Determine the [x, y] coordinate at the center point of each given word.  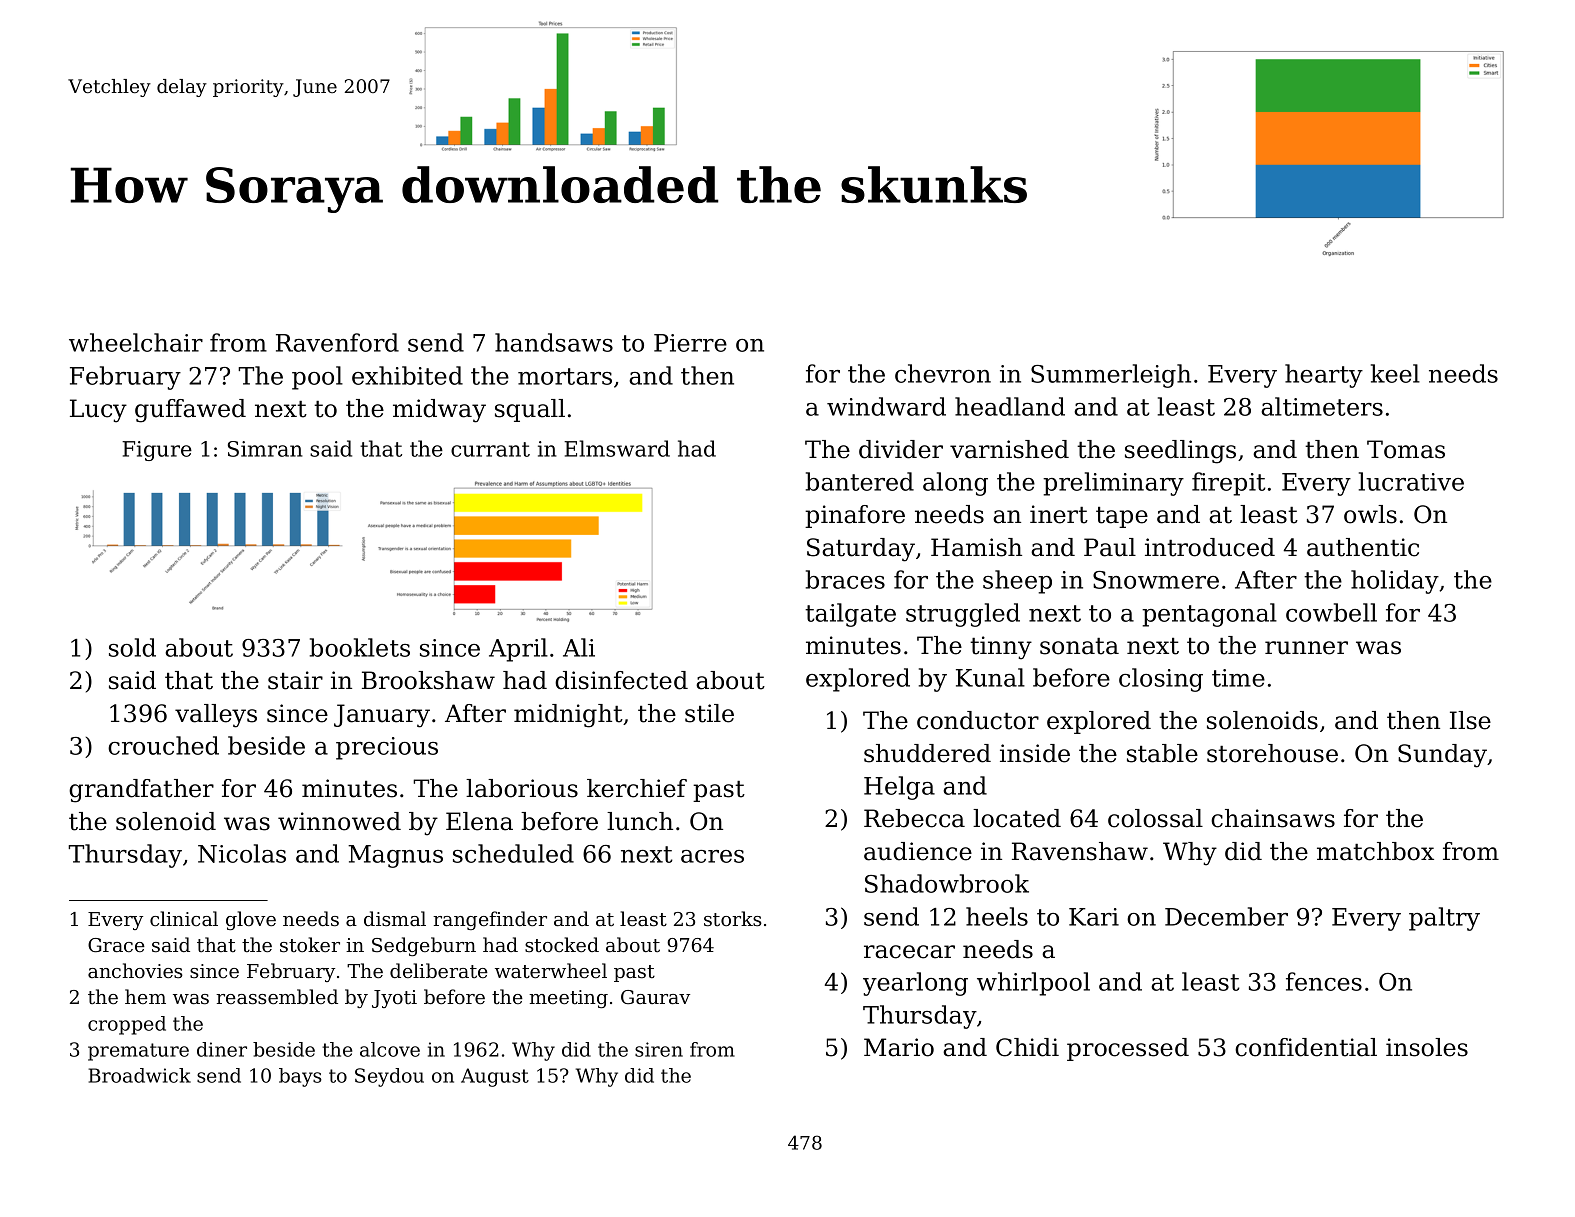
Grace [116, 945]
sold [132, 647]
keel [1395, 373]
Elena [479, 821]
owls [1370, 514]
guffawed [190, 411]
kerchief [637, 788]
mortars [565, 376]
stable [1162, 753]
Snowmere [1156, 580]
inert [1059, 514]
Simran [265, 449]
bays [300, 1077]
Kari [1094, 917]
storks [733, 919]
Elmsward [617, 448]
